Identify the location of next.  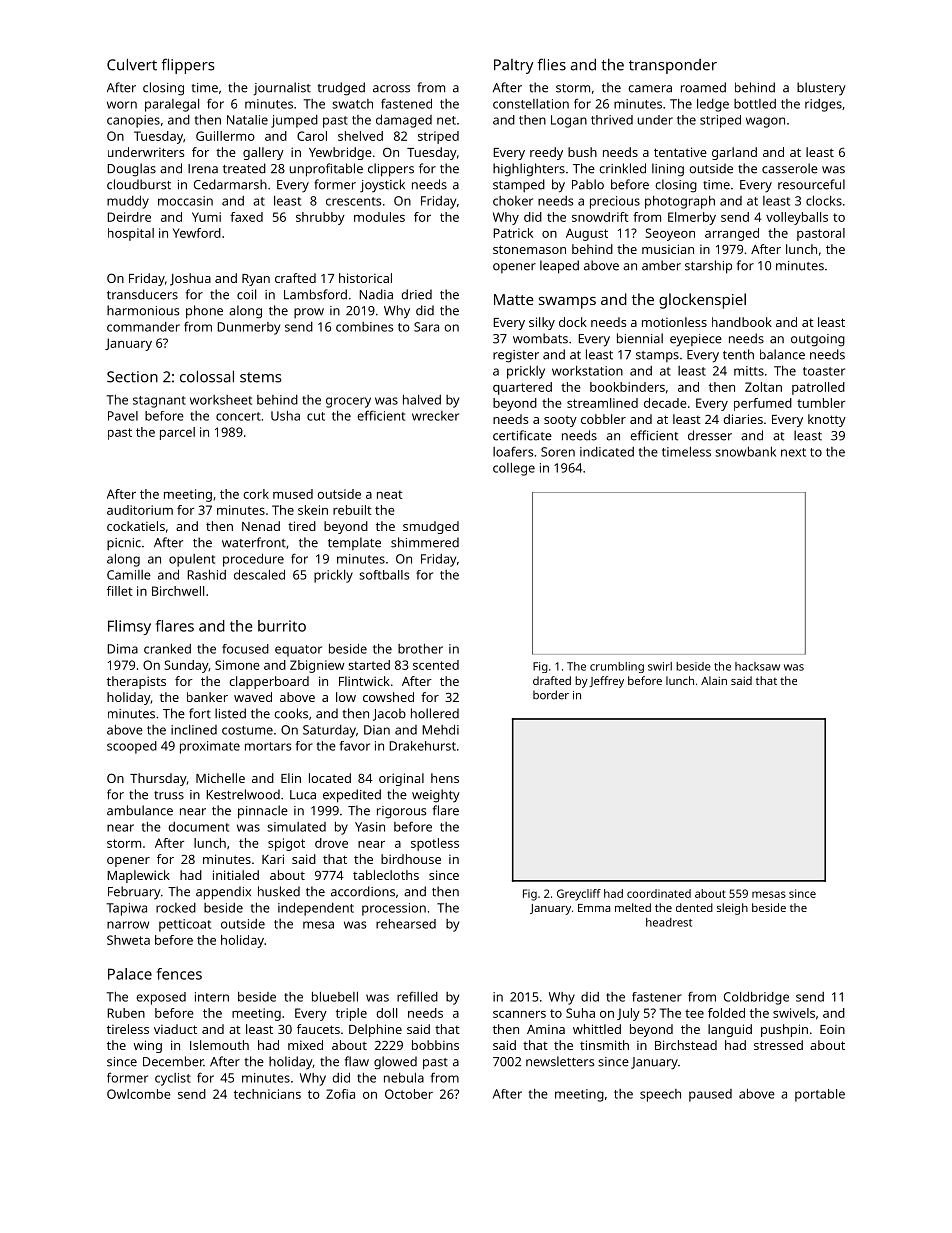
(793, 452).
